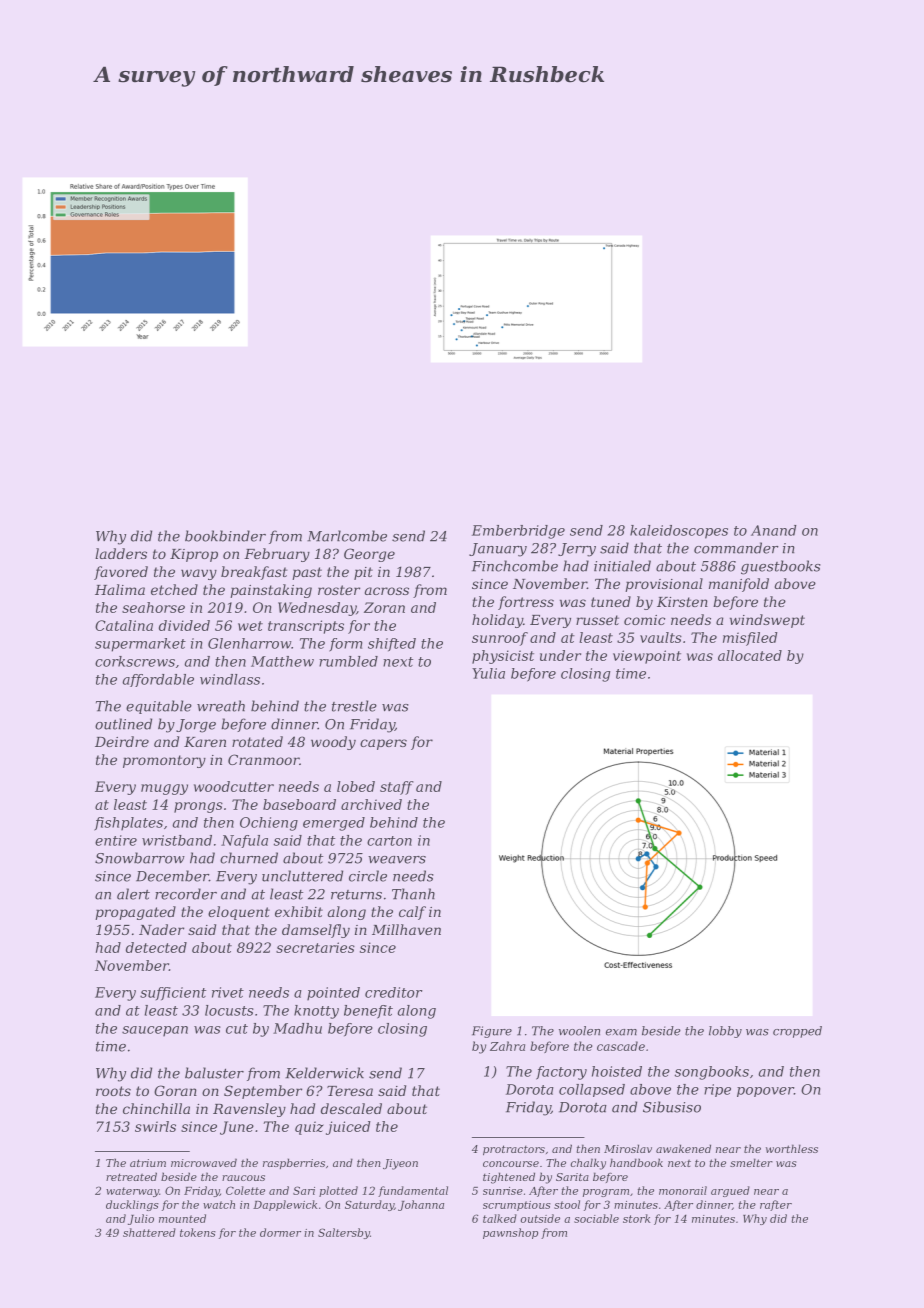  Describe the element at coordinates (177, 840) in the screenshot. I see `wristband` at that location.
